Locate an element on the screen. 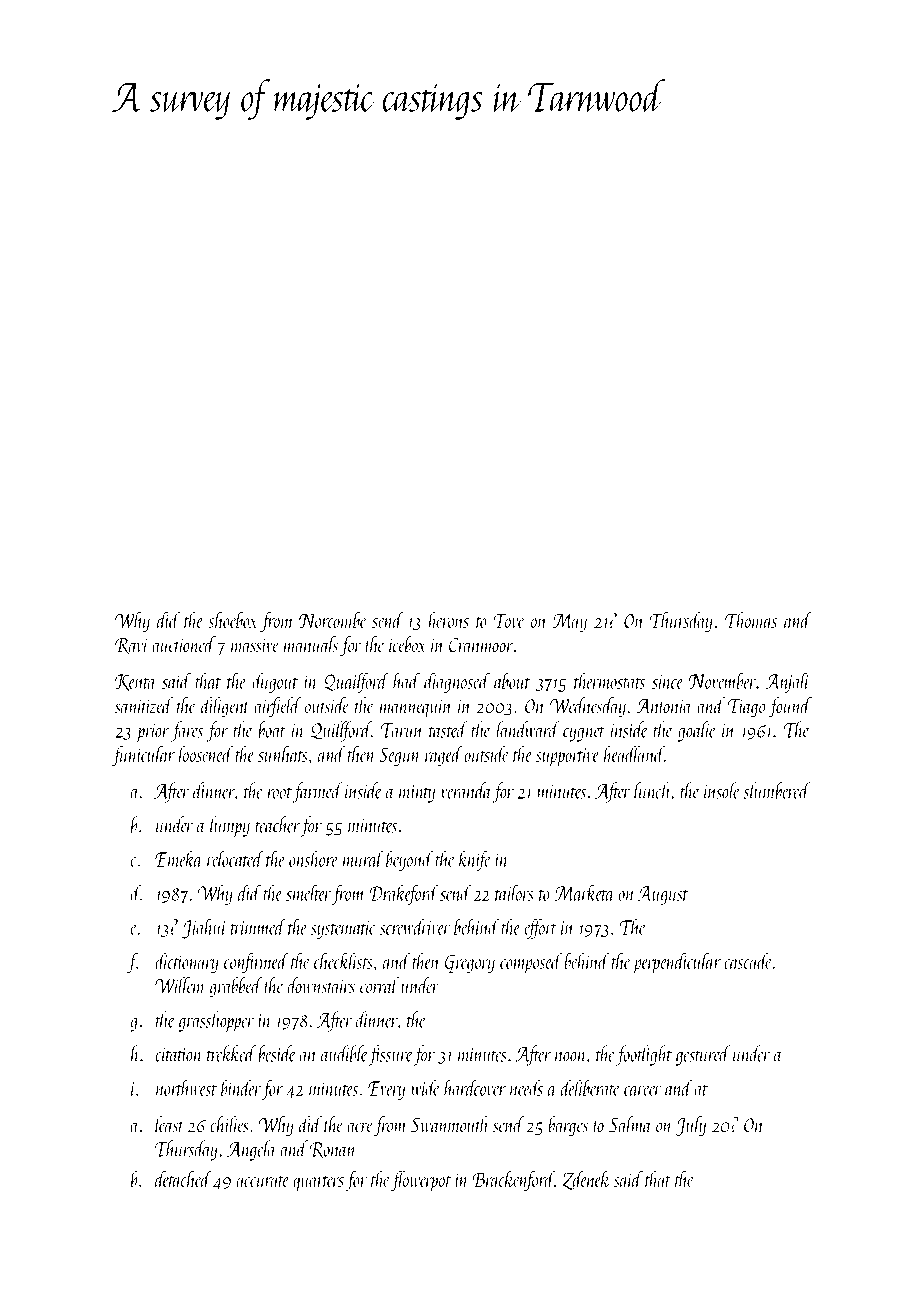 This screenshot has width=924, height=1308. Thomas is located at coordinates (751, 620).
